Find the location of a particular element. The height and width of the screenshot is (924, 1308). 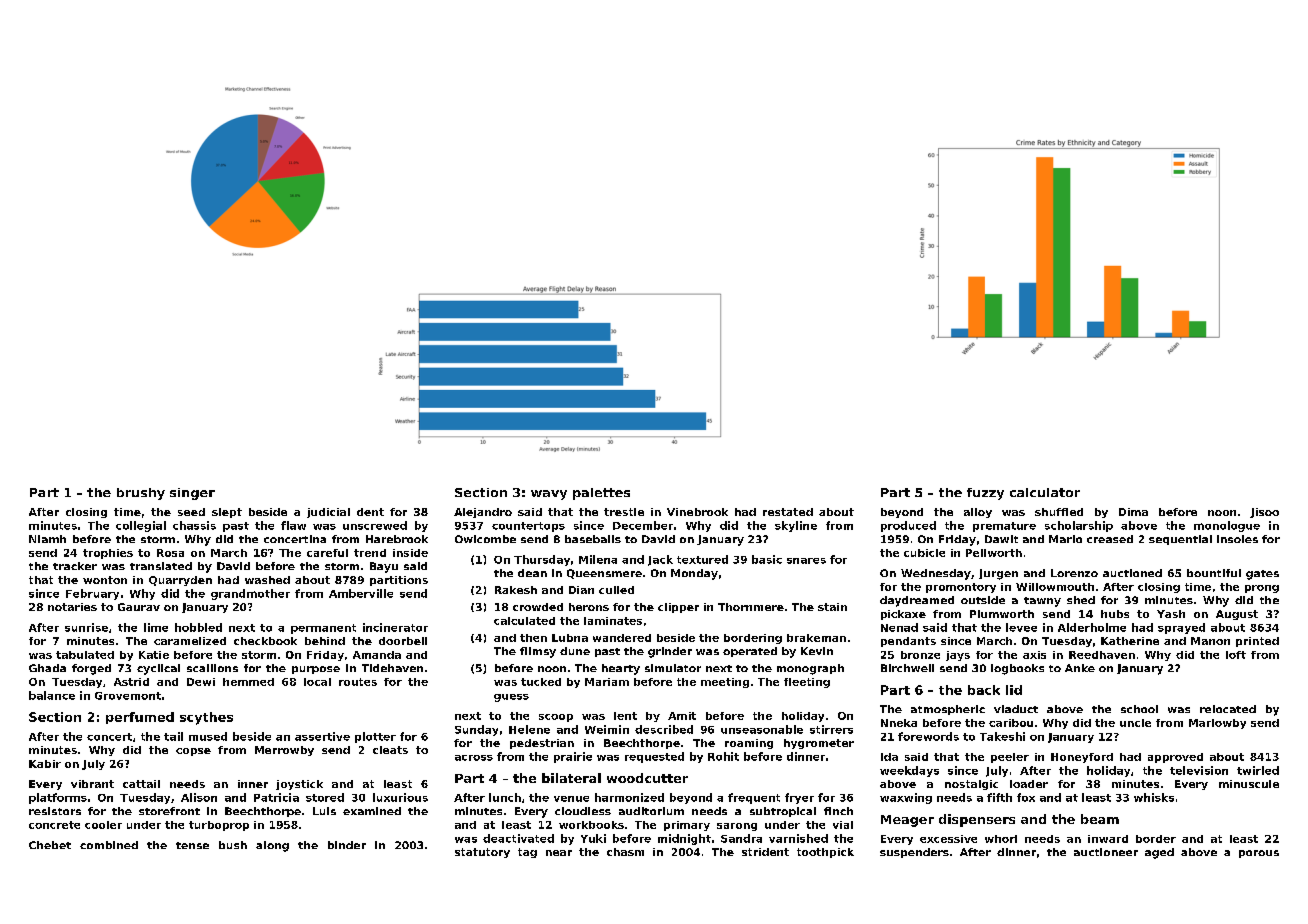

levee is located at coordinates (1021, 627).
